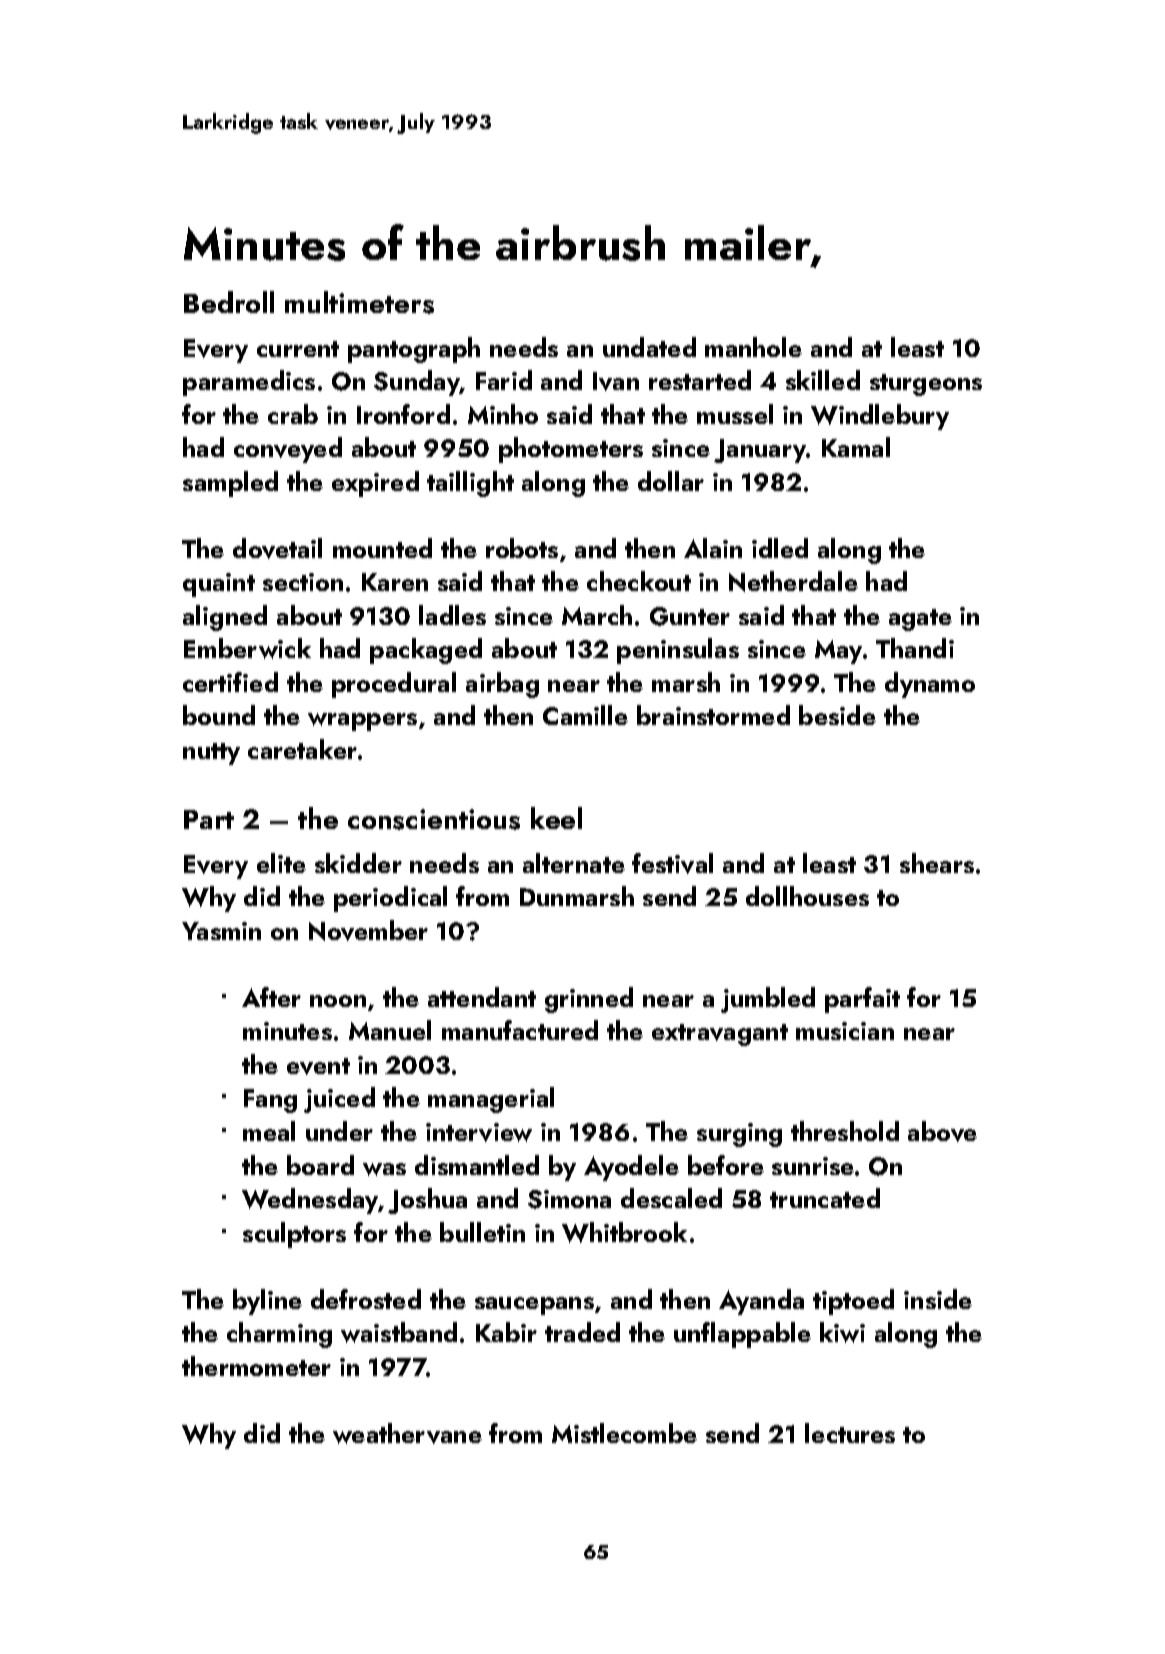 The width and height of the screenshot is (1165, 1654). Describe the element at coordinates (225, 618) in the screenshot. I see `aligned` at that location.
